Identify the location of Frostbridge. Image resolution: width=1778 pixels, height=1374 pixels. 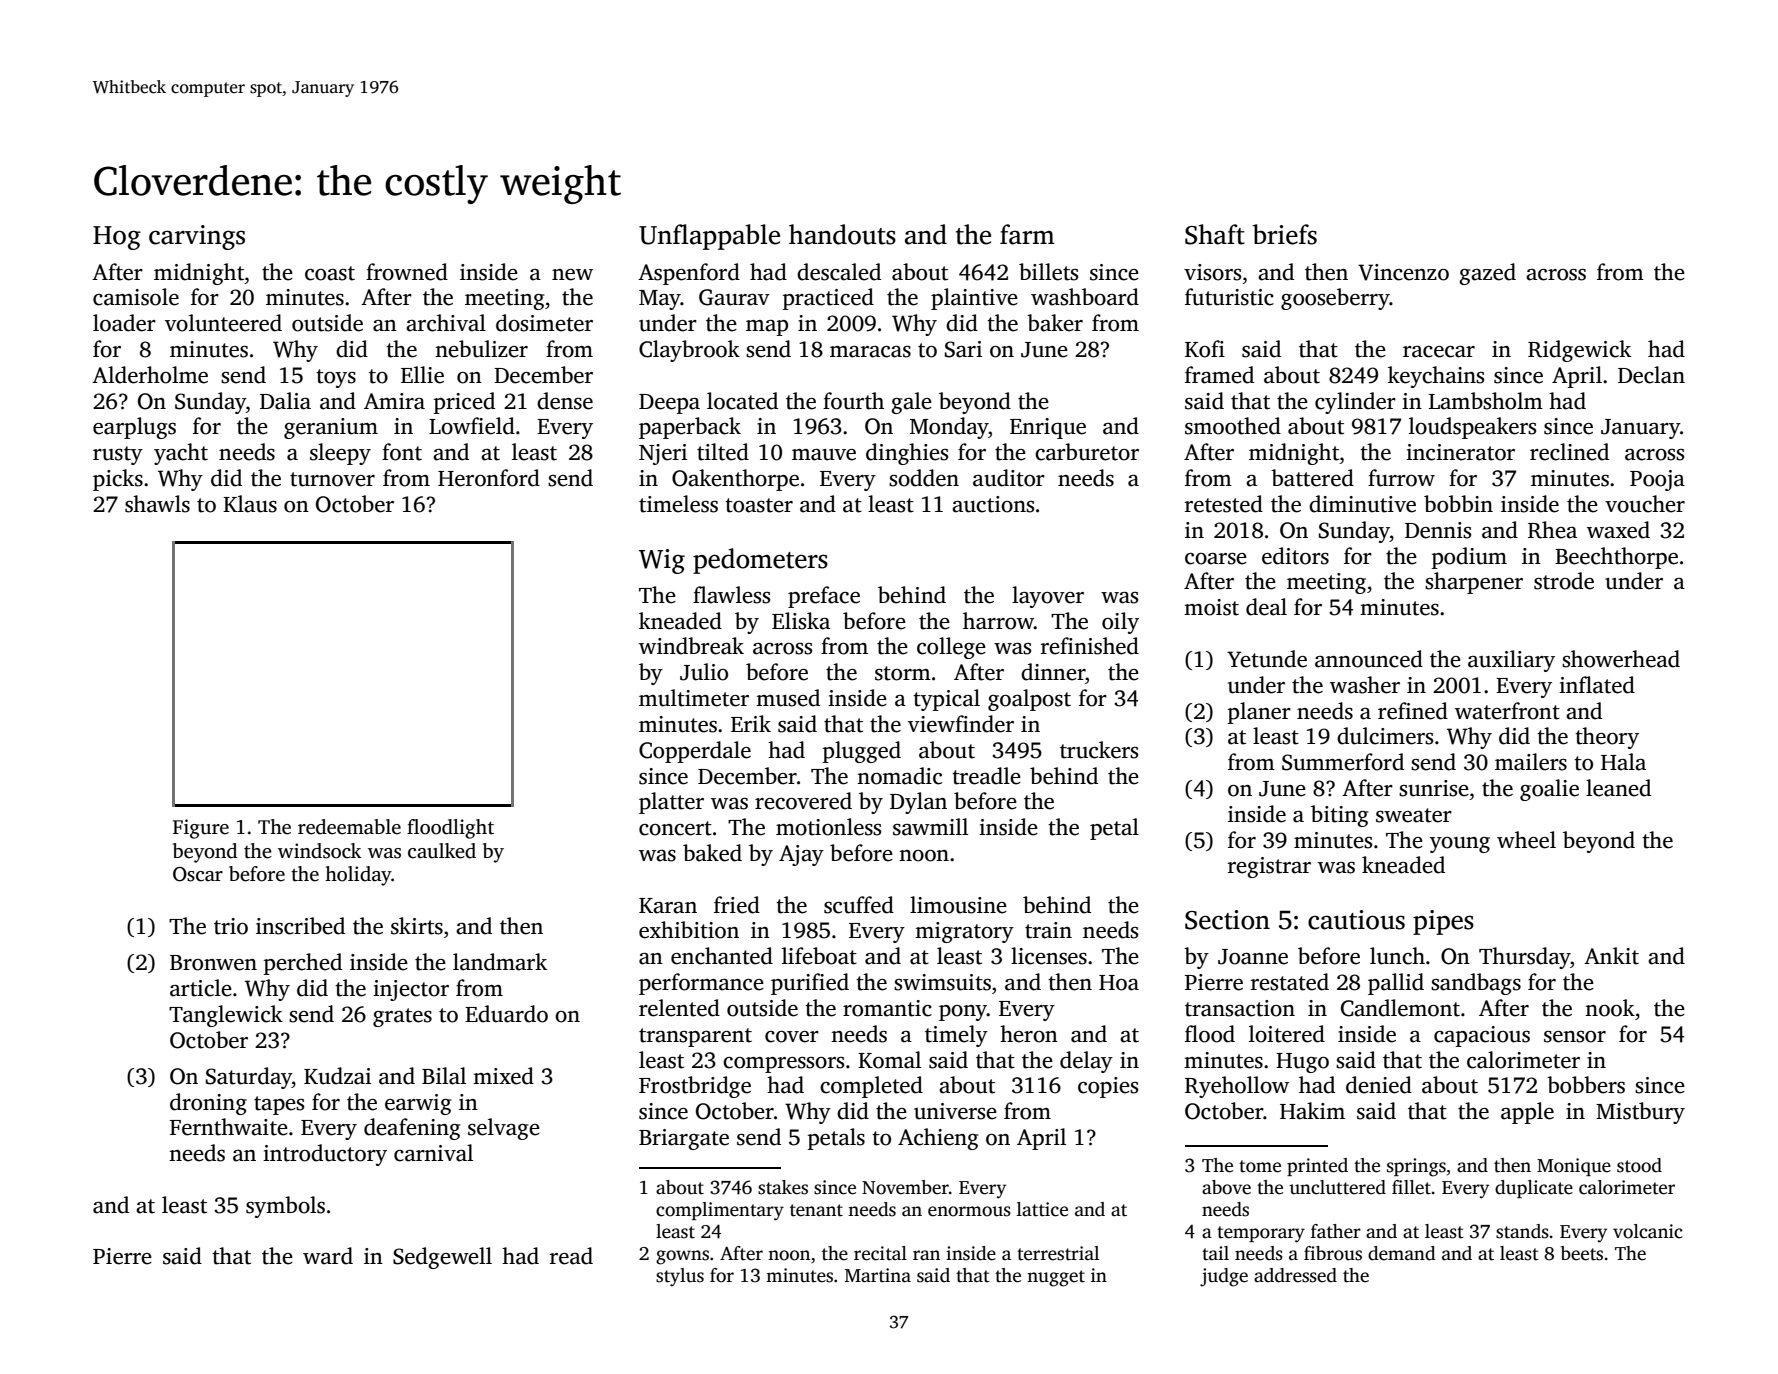
(695, 1087).
